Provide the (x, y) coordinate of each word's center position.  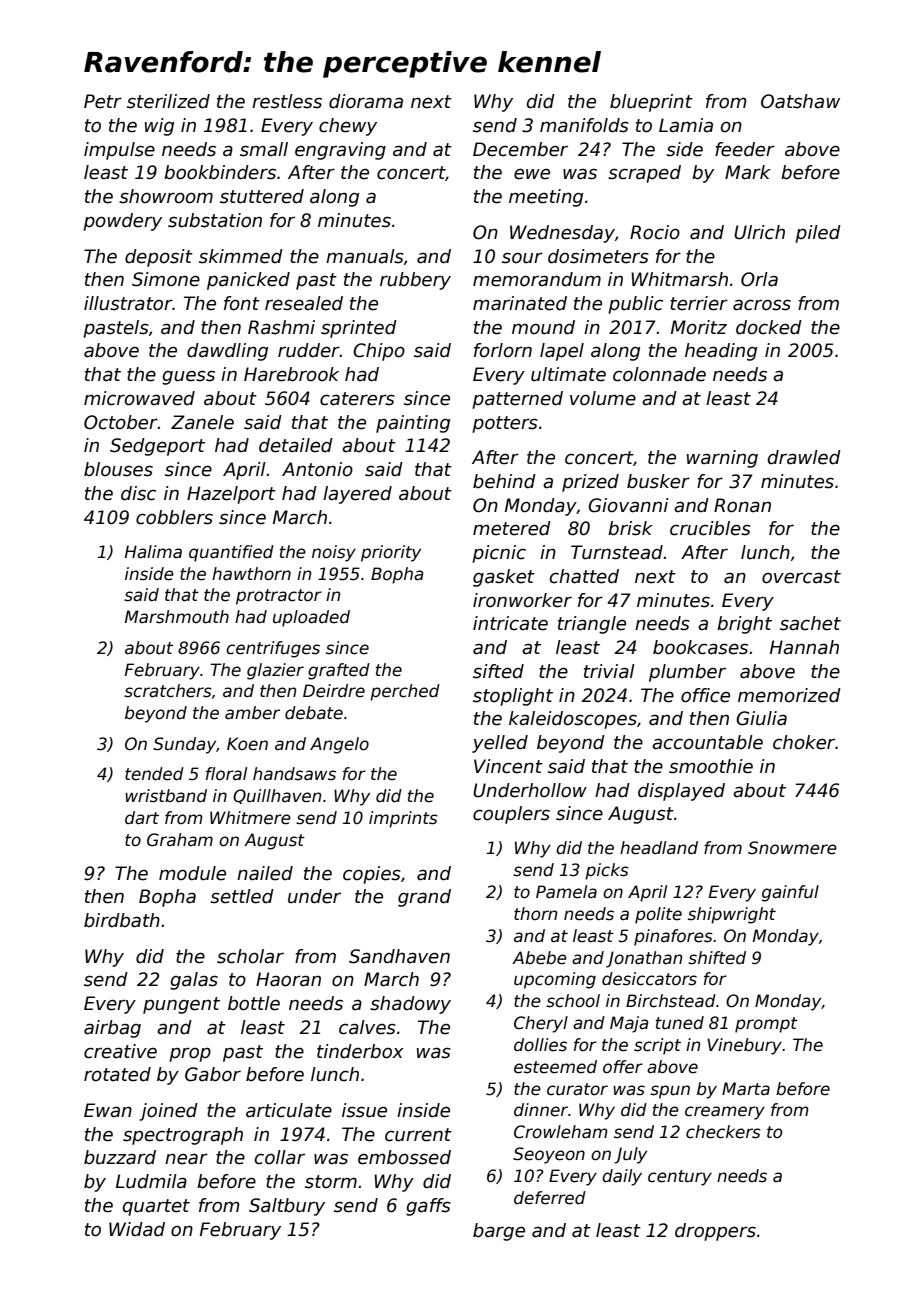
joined (168, 1112)
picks (607, 871)
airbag (112, 1029)
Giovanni (628, 505)
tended (154, 774)
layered (357, 495)
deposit (159, 258)
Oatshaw (800, 101)
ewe (532, 174)
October (121, 422)
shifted (717, 958)
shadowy (410, 1005)
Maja (629, 1024)
